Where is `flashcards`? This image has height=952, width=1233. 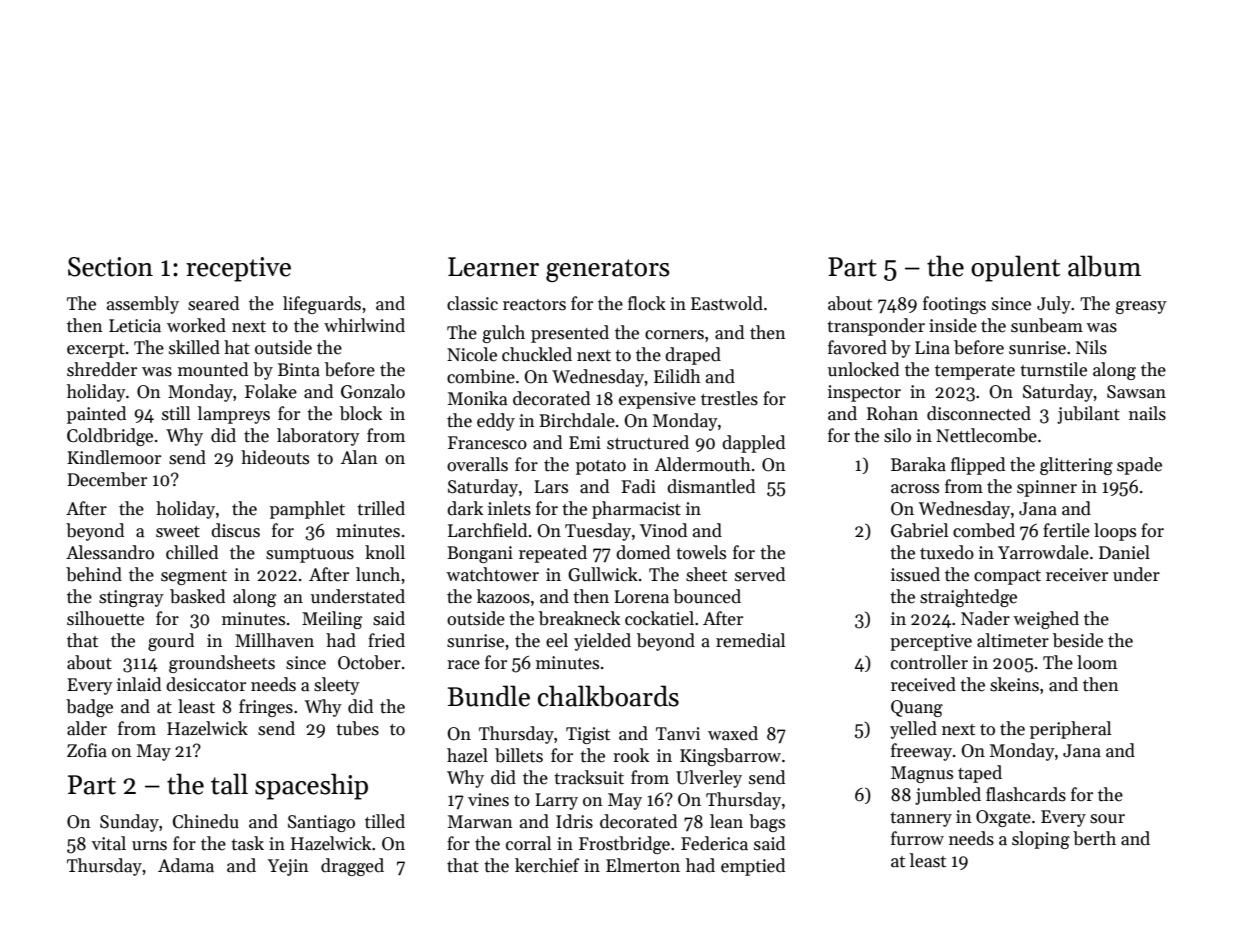 flashcards is located at coordinates (1026, 794).
